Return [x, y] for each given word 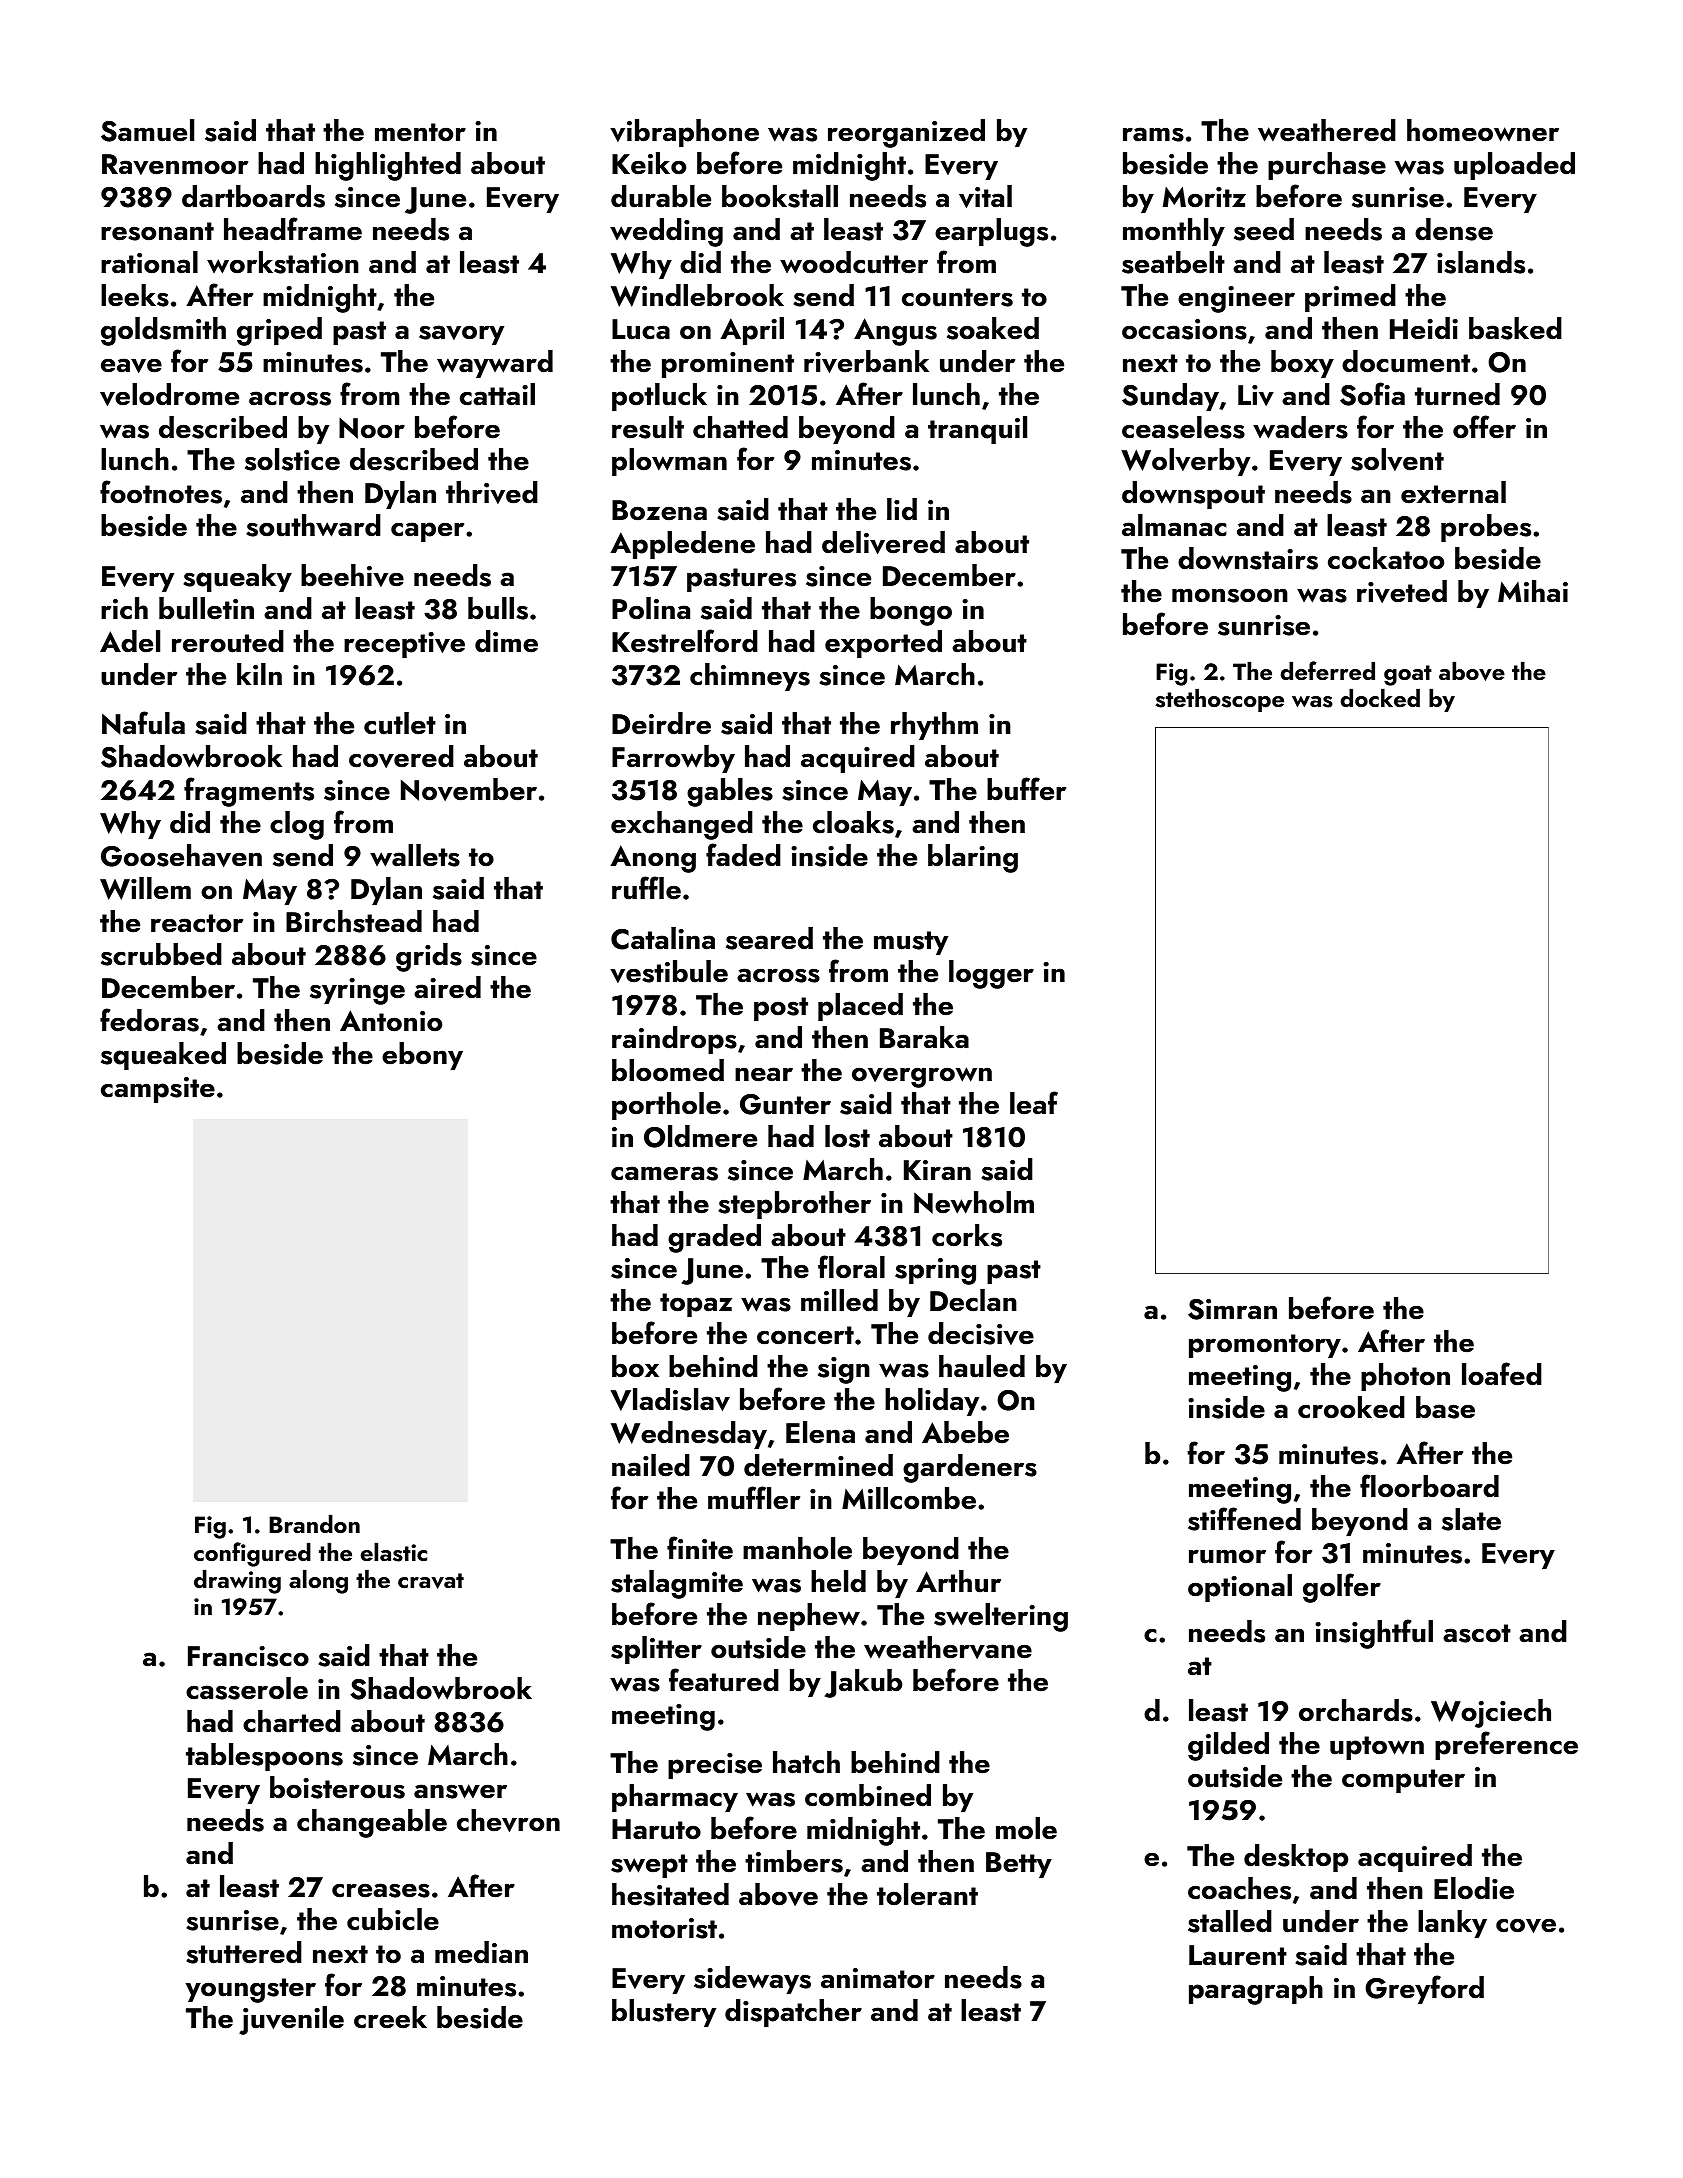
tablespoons [264, 1757]
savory [461, 335]
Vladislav [670, 1399]
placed [860, 1007]
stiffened [1244, 1519]
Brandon [314, 1523]
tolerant [927, 1894]
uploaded [1514, 166]
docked [1380, 697]
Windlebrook [697, 295]
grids [429, 957]
